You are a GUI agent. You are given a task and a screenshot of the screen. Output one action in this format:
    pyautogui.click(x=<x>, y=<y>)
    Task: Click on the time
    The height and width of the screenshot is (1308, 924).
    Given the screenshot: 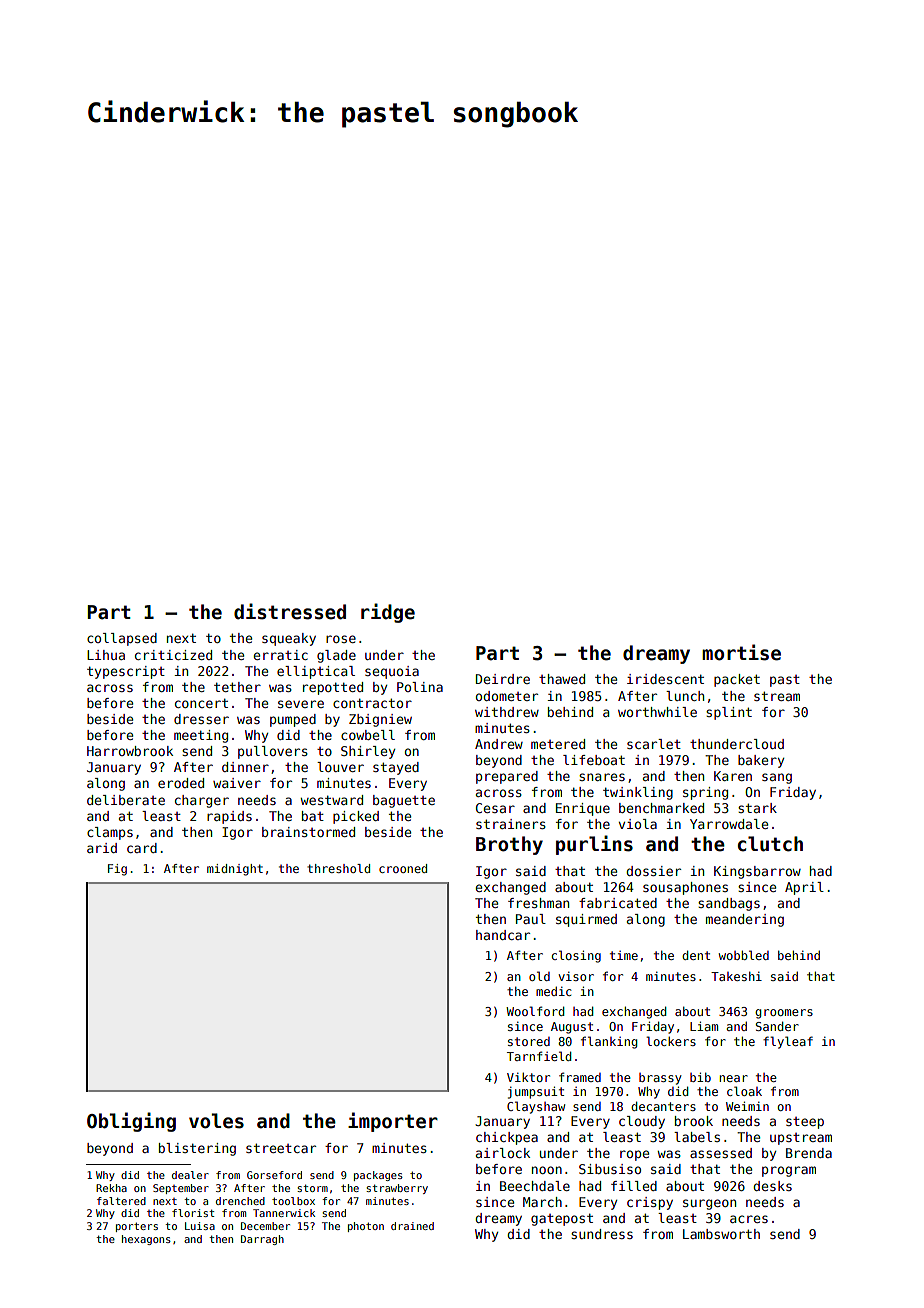 What is the action you would take?
    pyautogui.click(x=624, y=955)
